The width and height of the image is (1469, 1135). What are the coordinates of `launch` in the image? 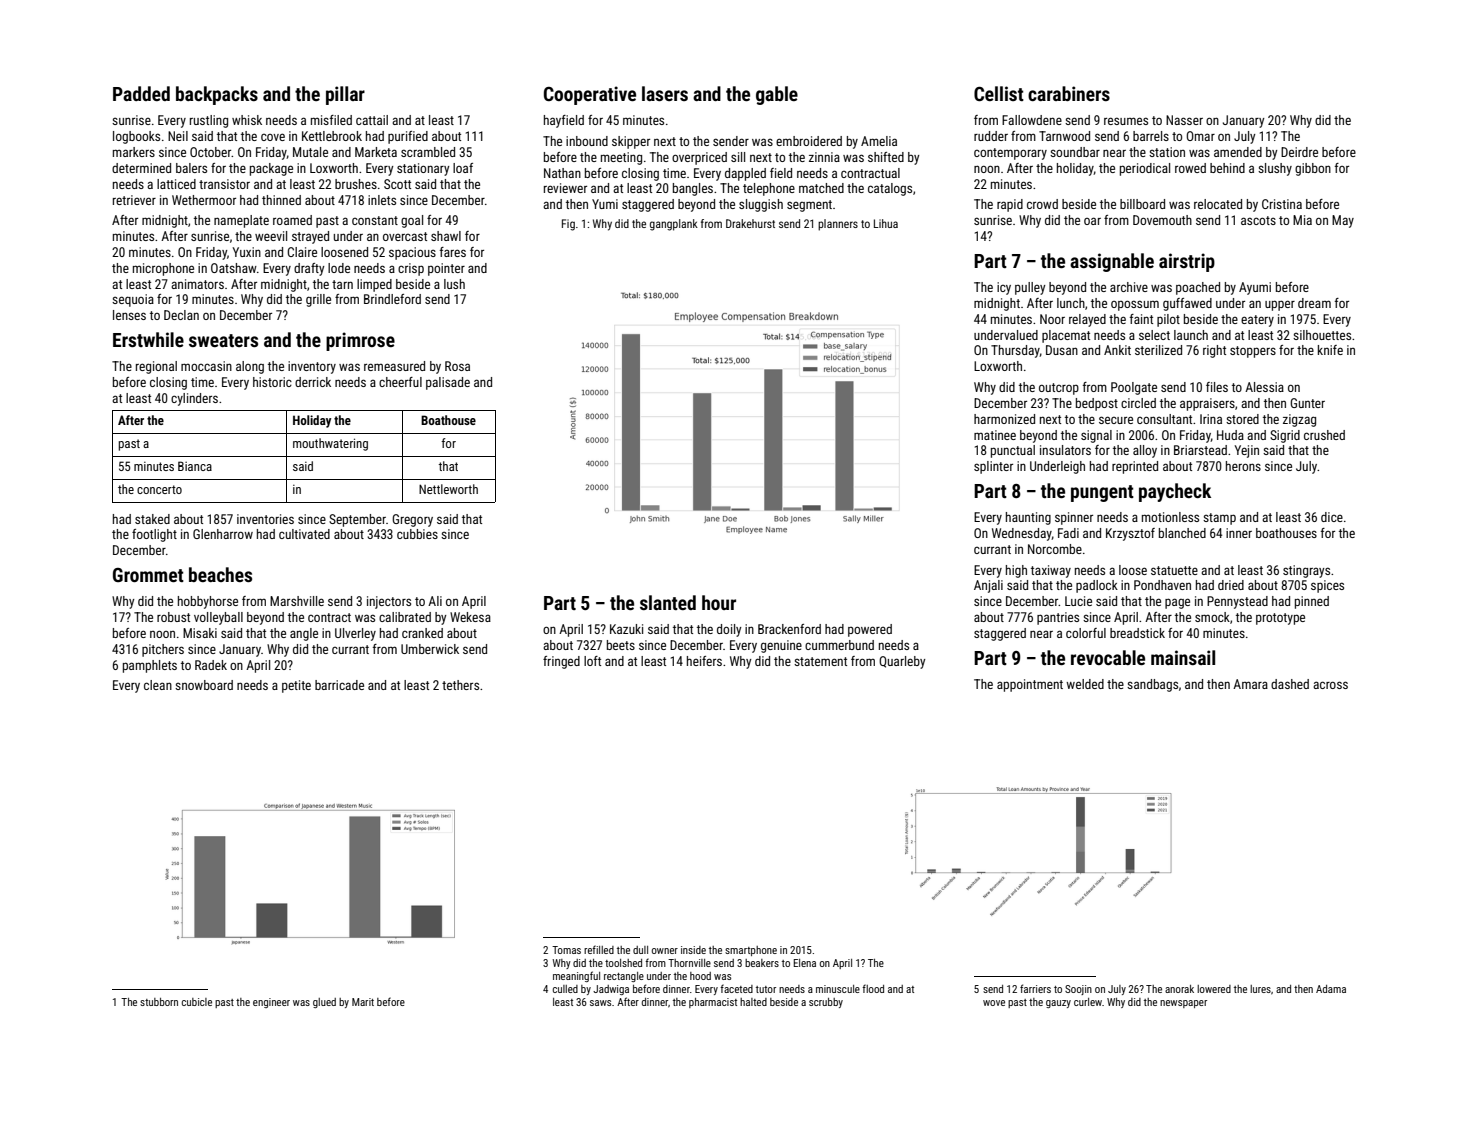 It's located at (1191, 335).
